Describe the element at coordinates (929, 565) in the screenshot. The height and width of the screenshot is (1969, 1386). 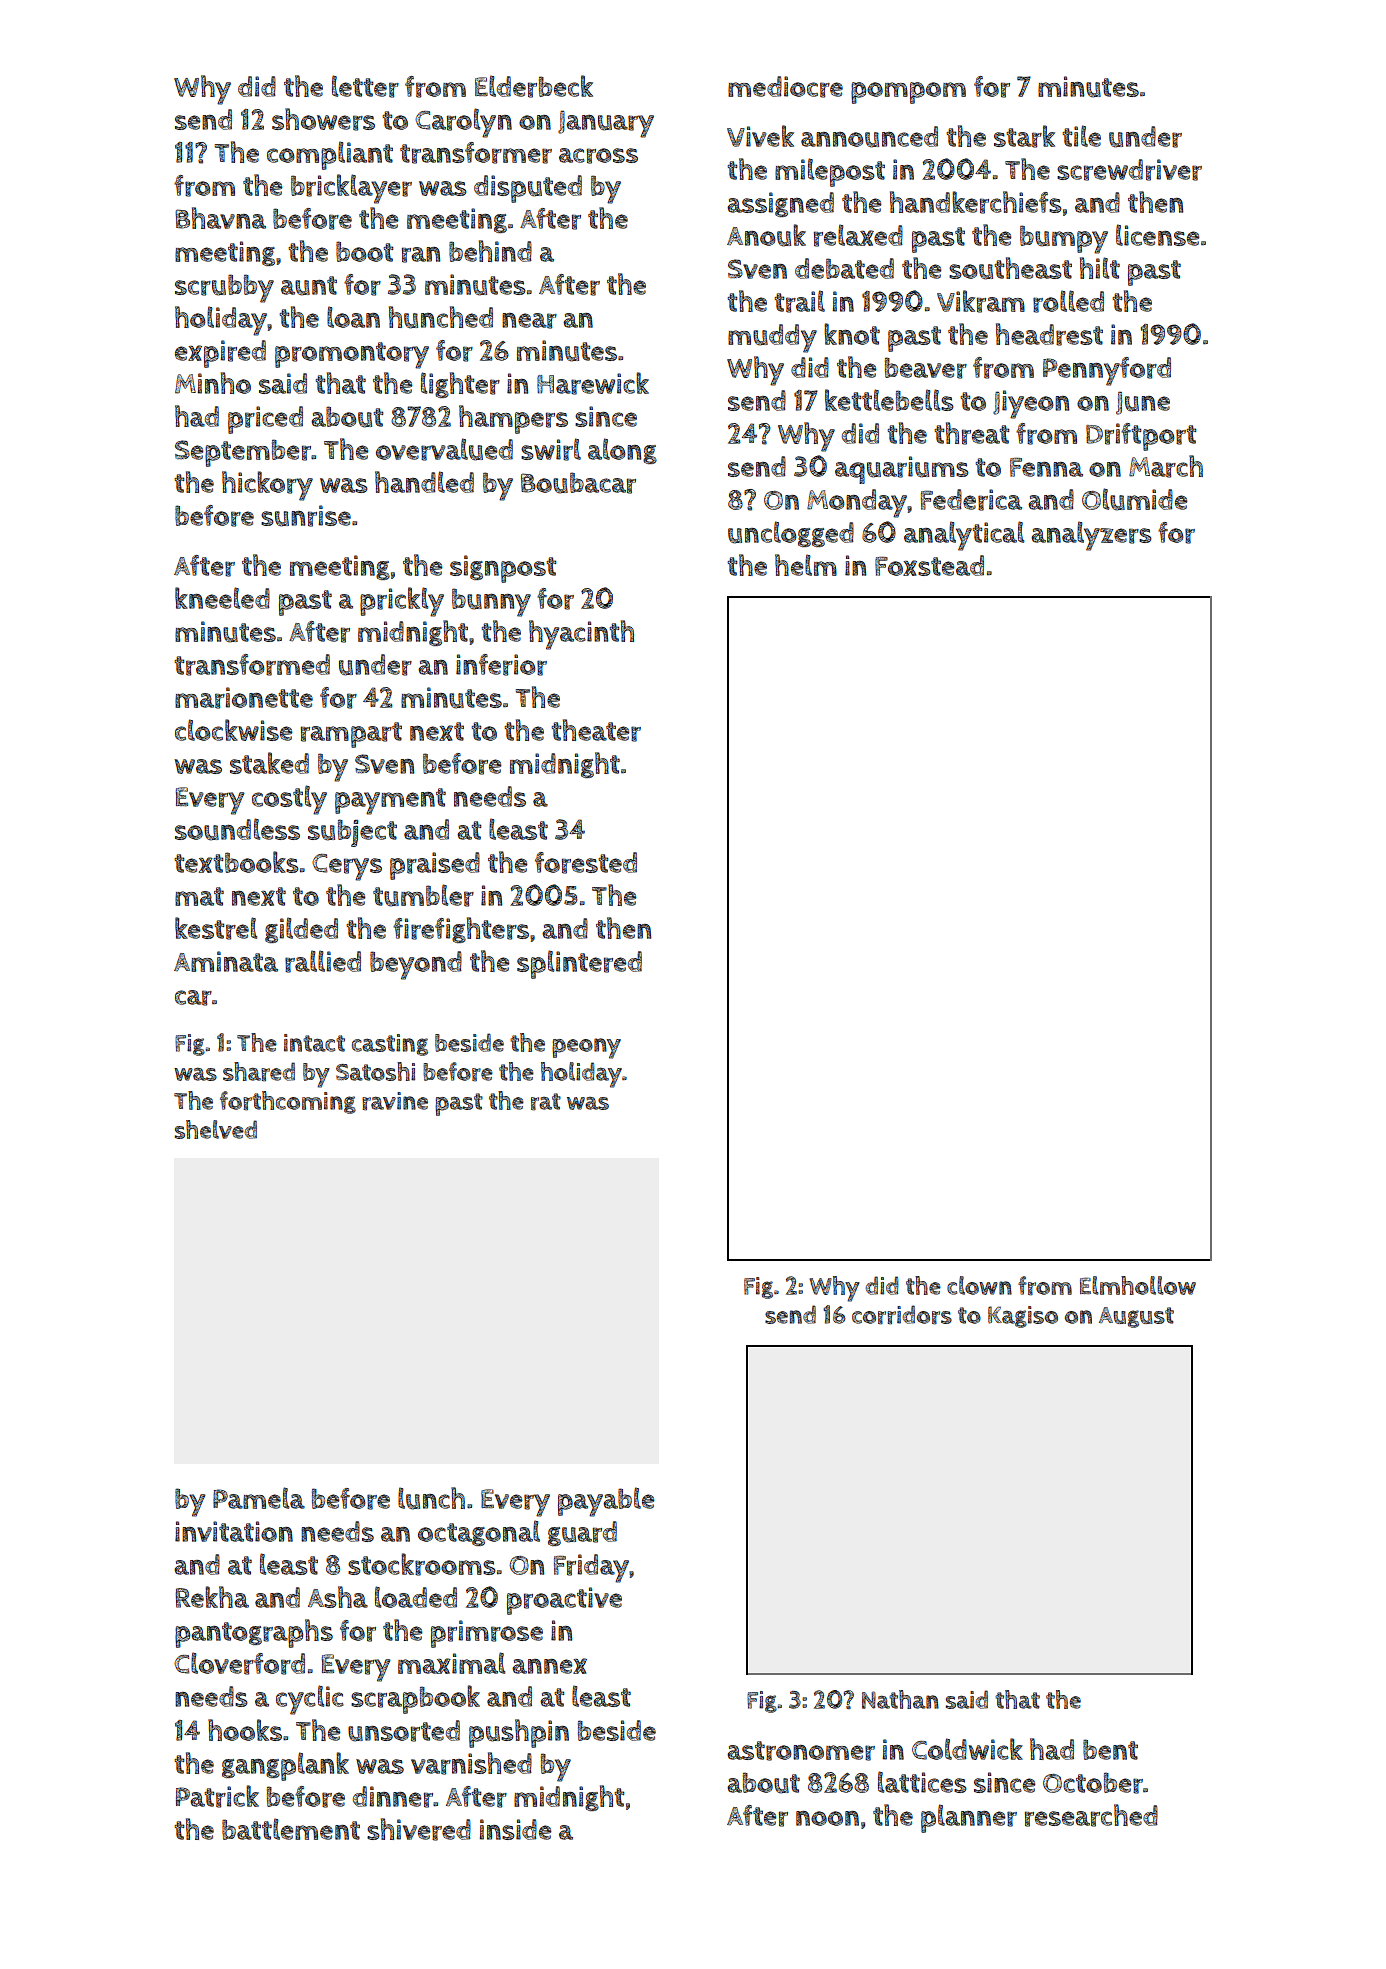
I see `Foxstead` at that location.
